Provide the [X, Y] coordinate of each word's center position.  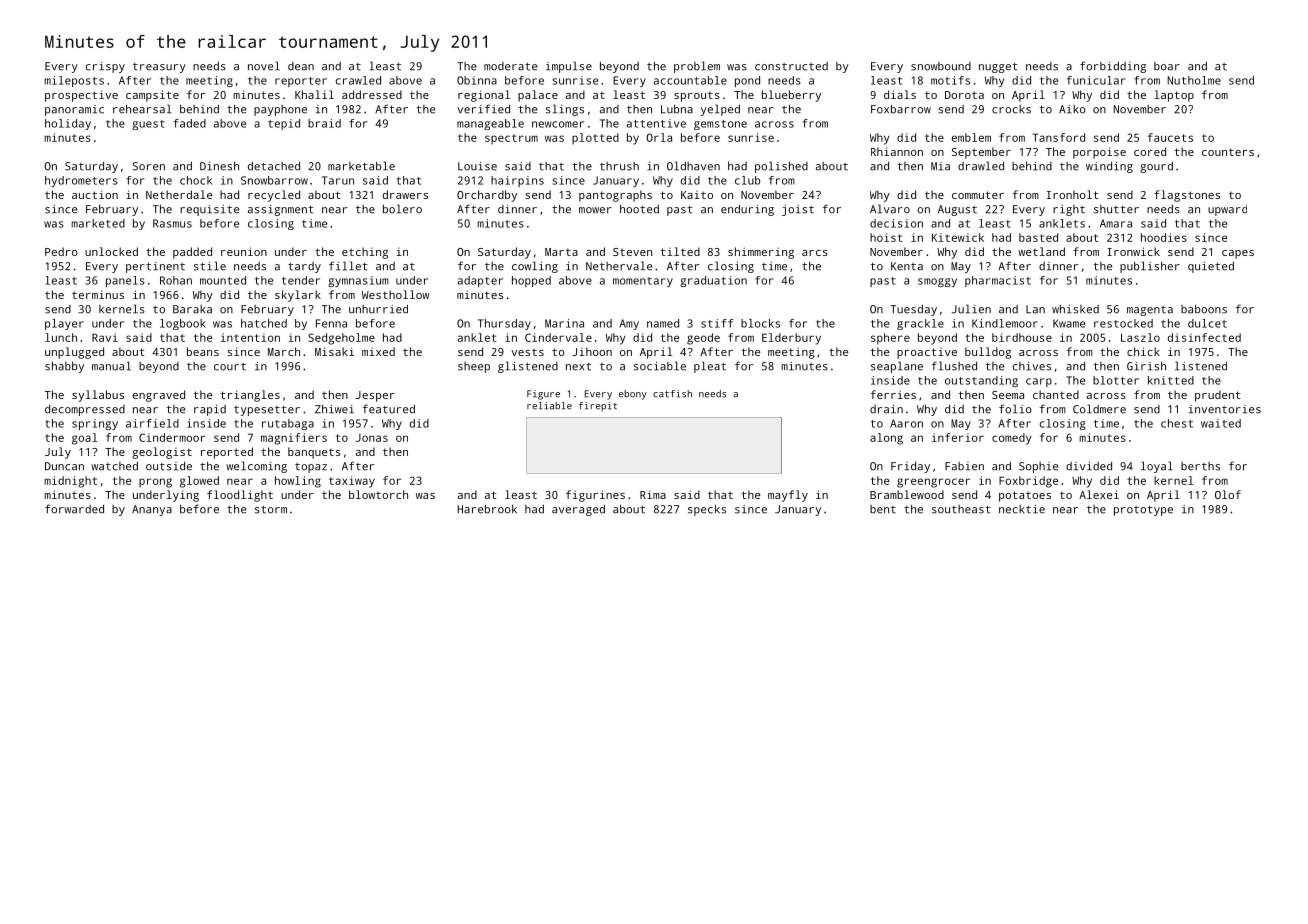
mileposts [74, 81]
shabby [64, 367]
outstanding [981, 381]
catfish [672, 394]
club [747, 180]
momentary [643, 282]
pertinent [155, 267]
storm [271, 510]
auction [95, 194]
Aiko [1072, 109]
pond [747, 81]
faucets [1170, 137]
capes [1238, 254]
